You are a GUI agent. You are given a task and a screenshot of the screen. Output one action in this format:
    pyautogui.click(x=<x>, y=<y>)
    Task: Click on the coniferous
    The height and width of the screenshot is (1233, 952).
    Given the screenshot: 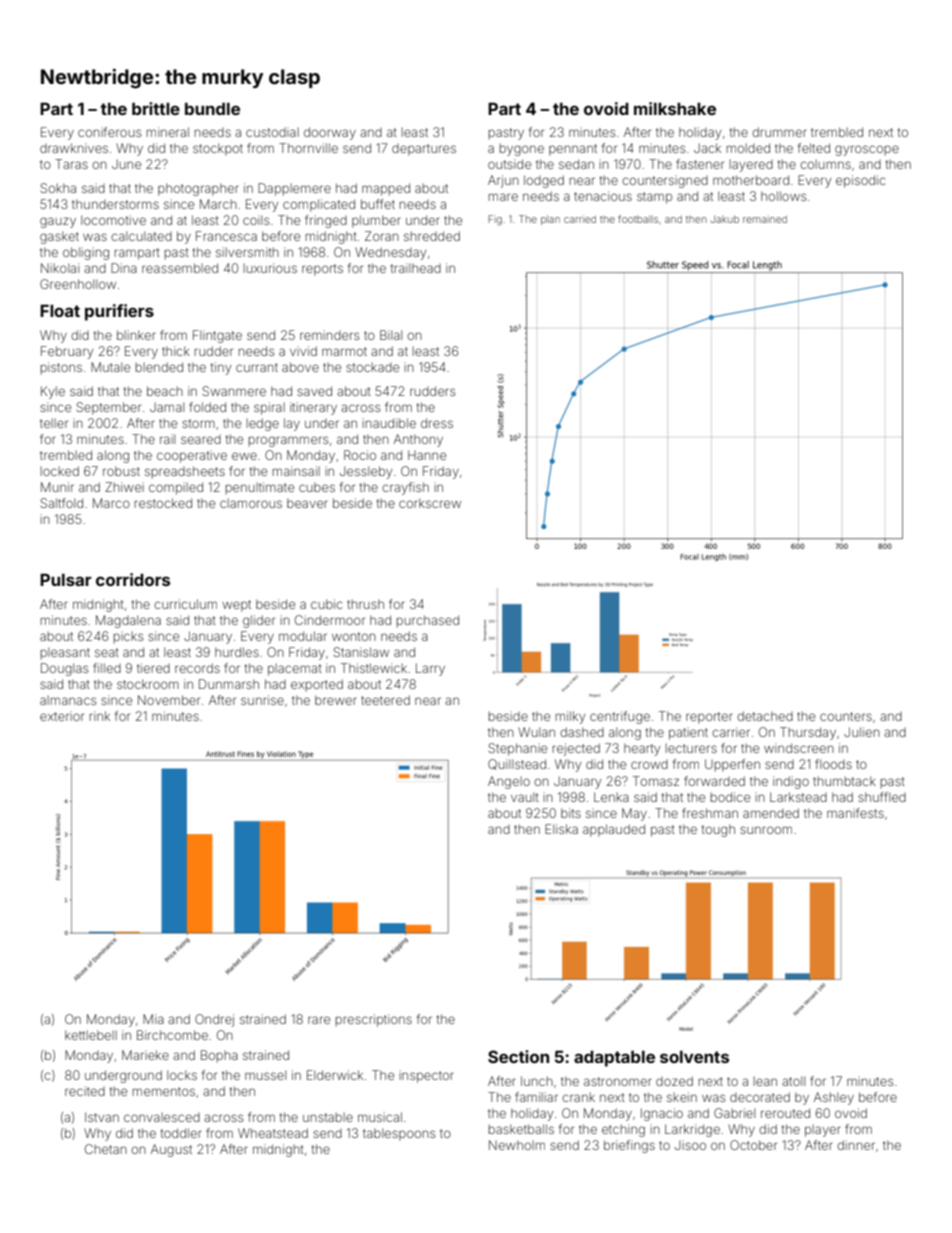 What is the action you would take?
    pyautogui.click(x=109, y=132)
